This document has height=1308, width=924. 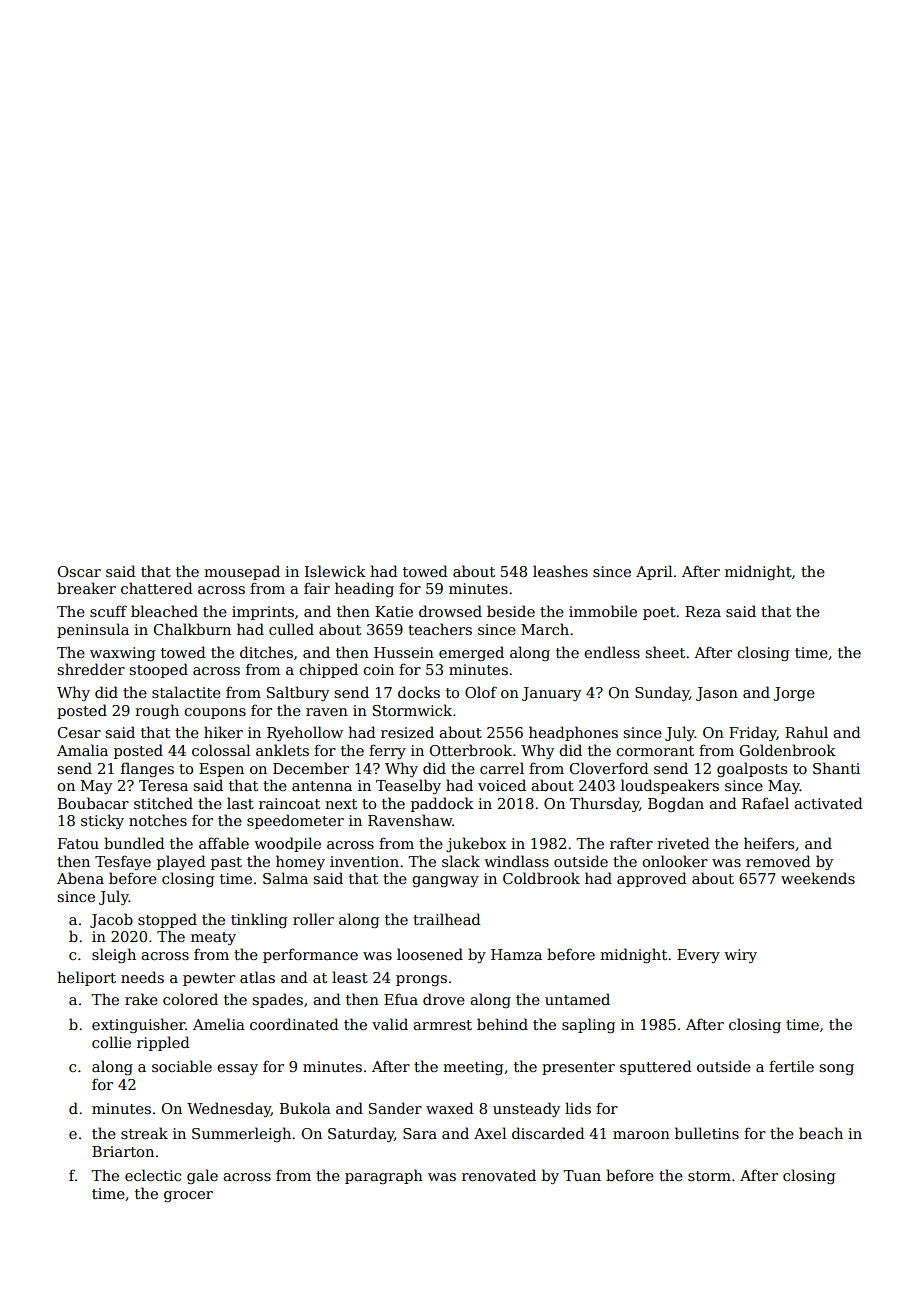 I want to click on April, so click(x=654, y=572).
